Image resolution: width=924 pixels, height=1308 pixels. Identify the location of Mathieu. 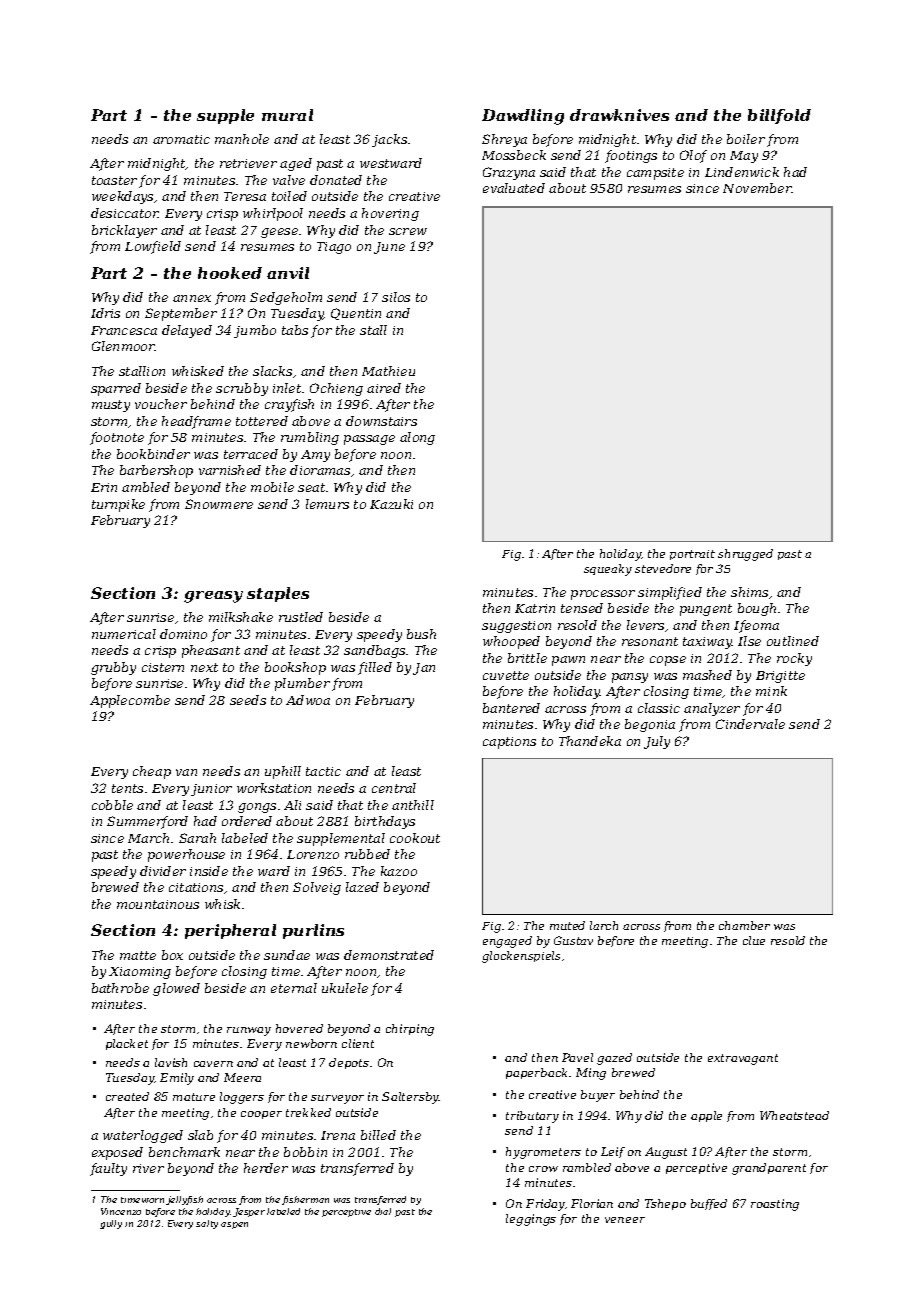
(388, 371).
